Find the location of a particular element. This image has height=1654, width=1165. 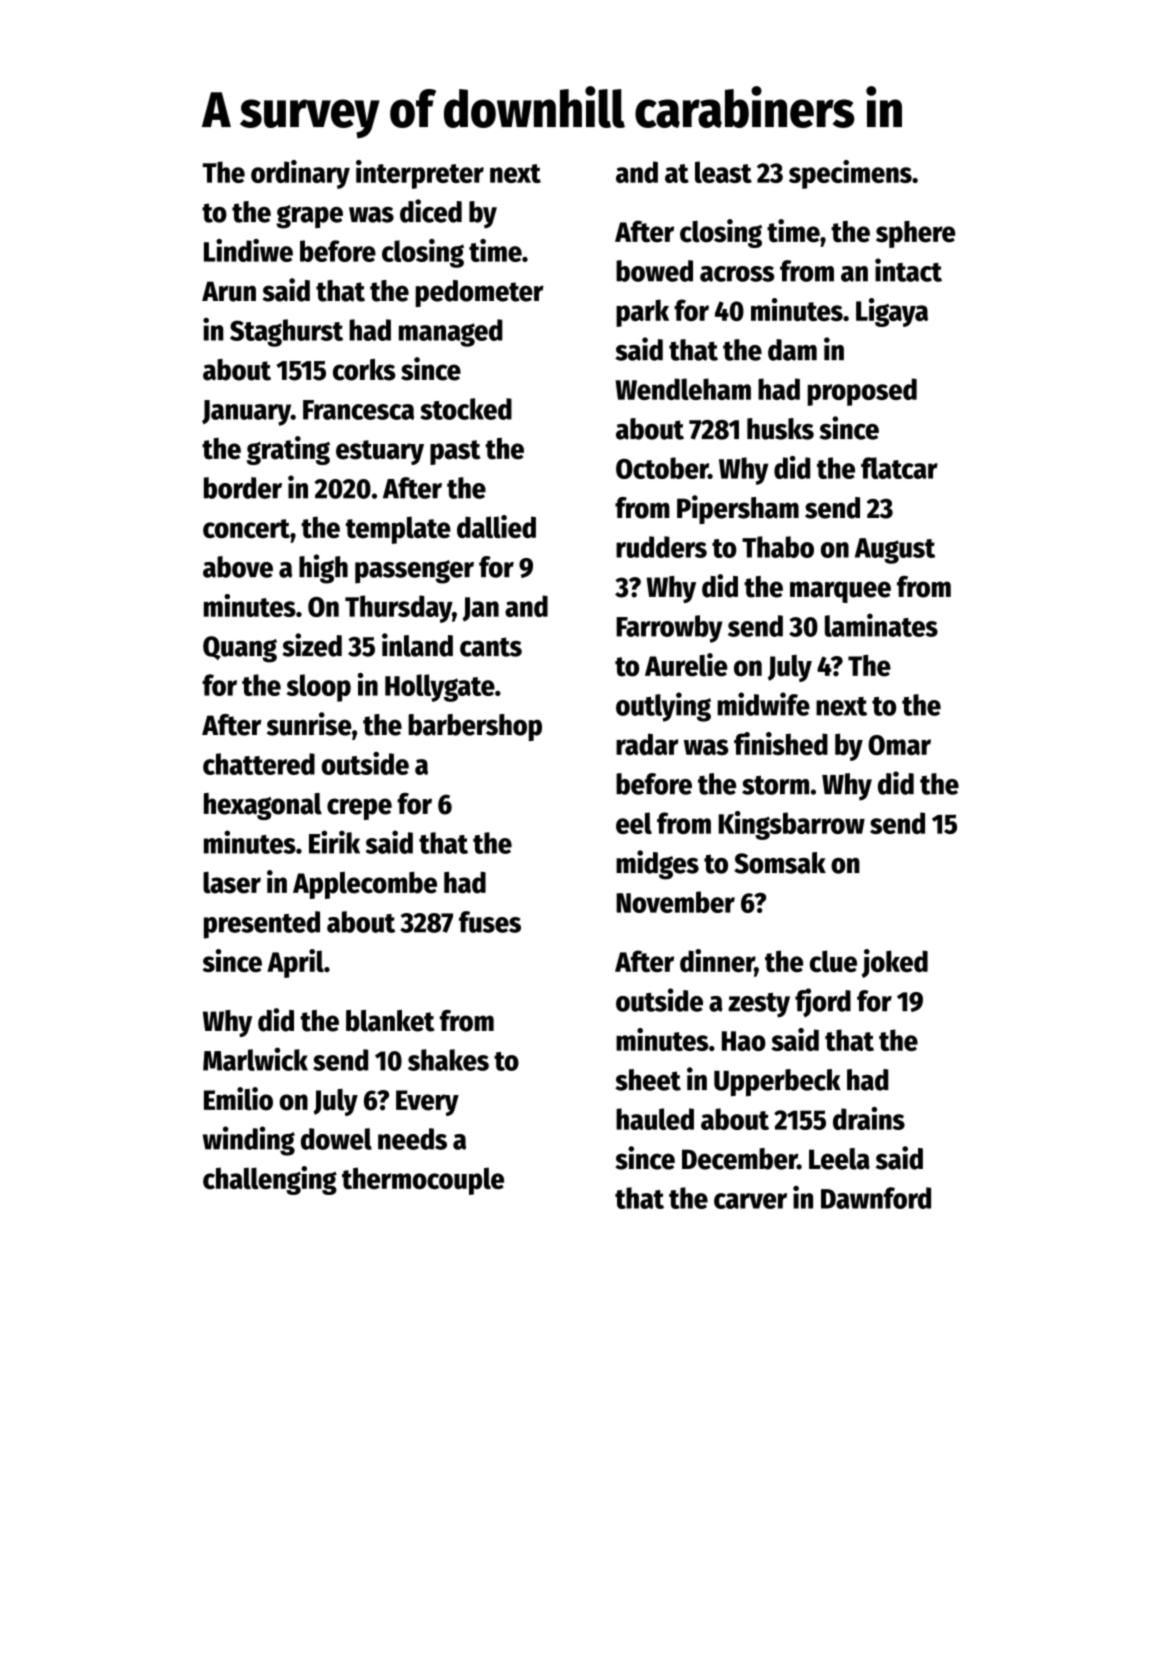

midges is located at coordinates (657, 865).
